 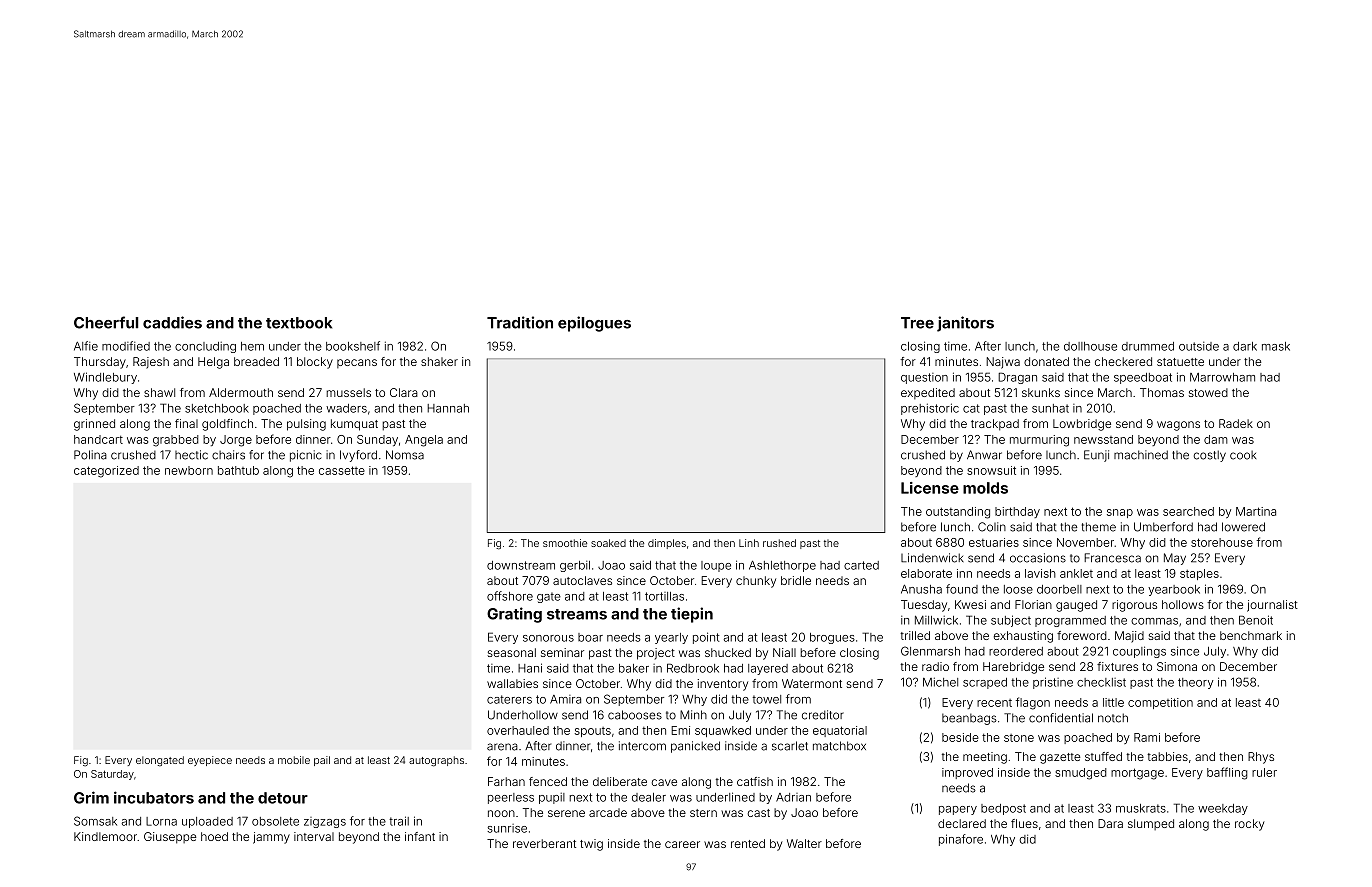 I want to click on Grating, so click(x=514, y=615).
